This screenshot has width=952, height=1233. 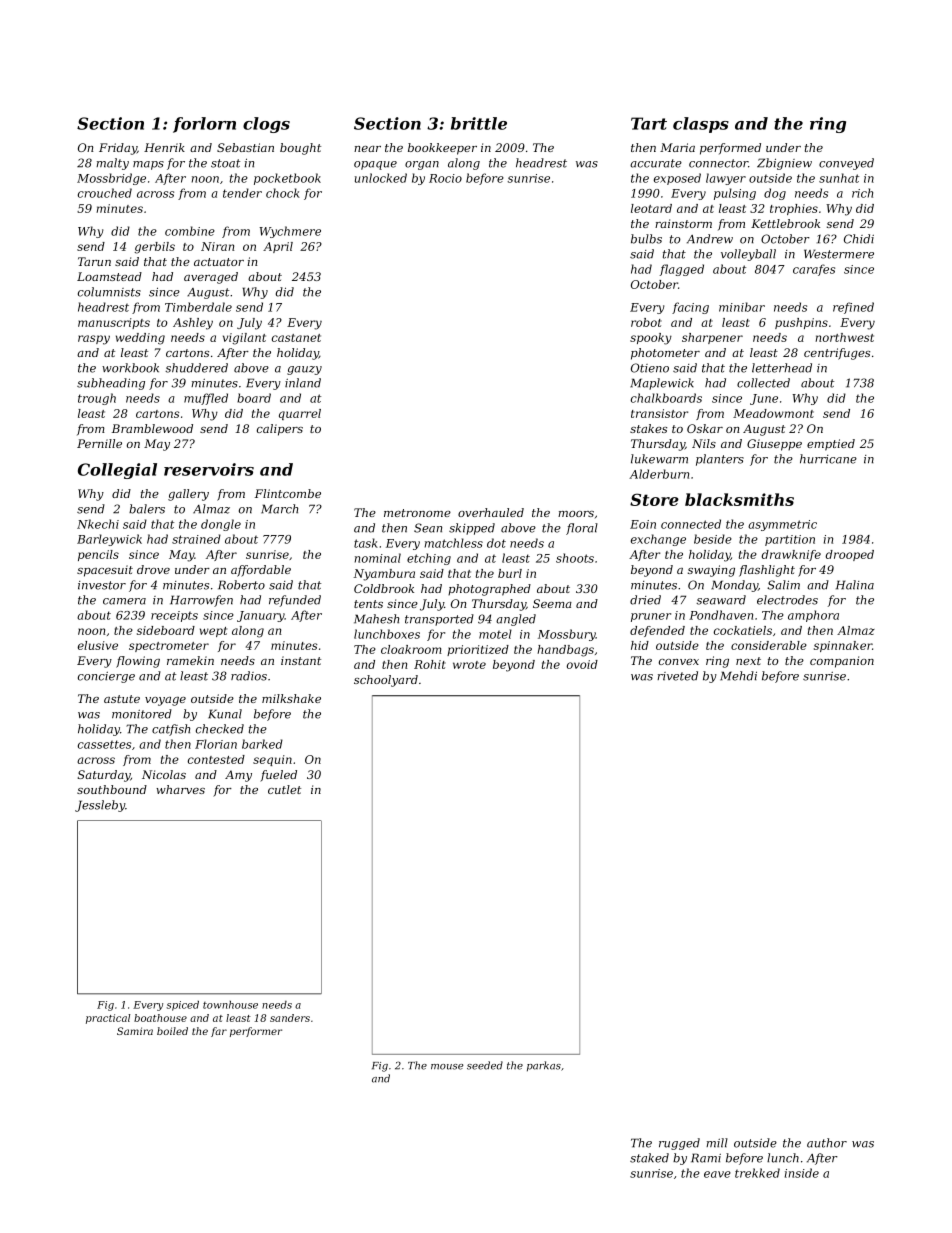 What do you see at coordinates (827, 1143) in the screenshot?
I see `author` at bounding box center [827, 1143].
